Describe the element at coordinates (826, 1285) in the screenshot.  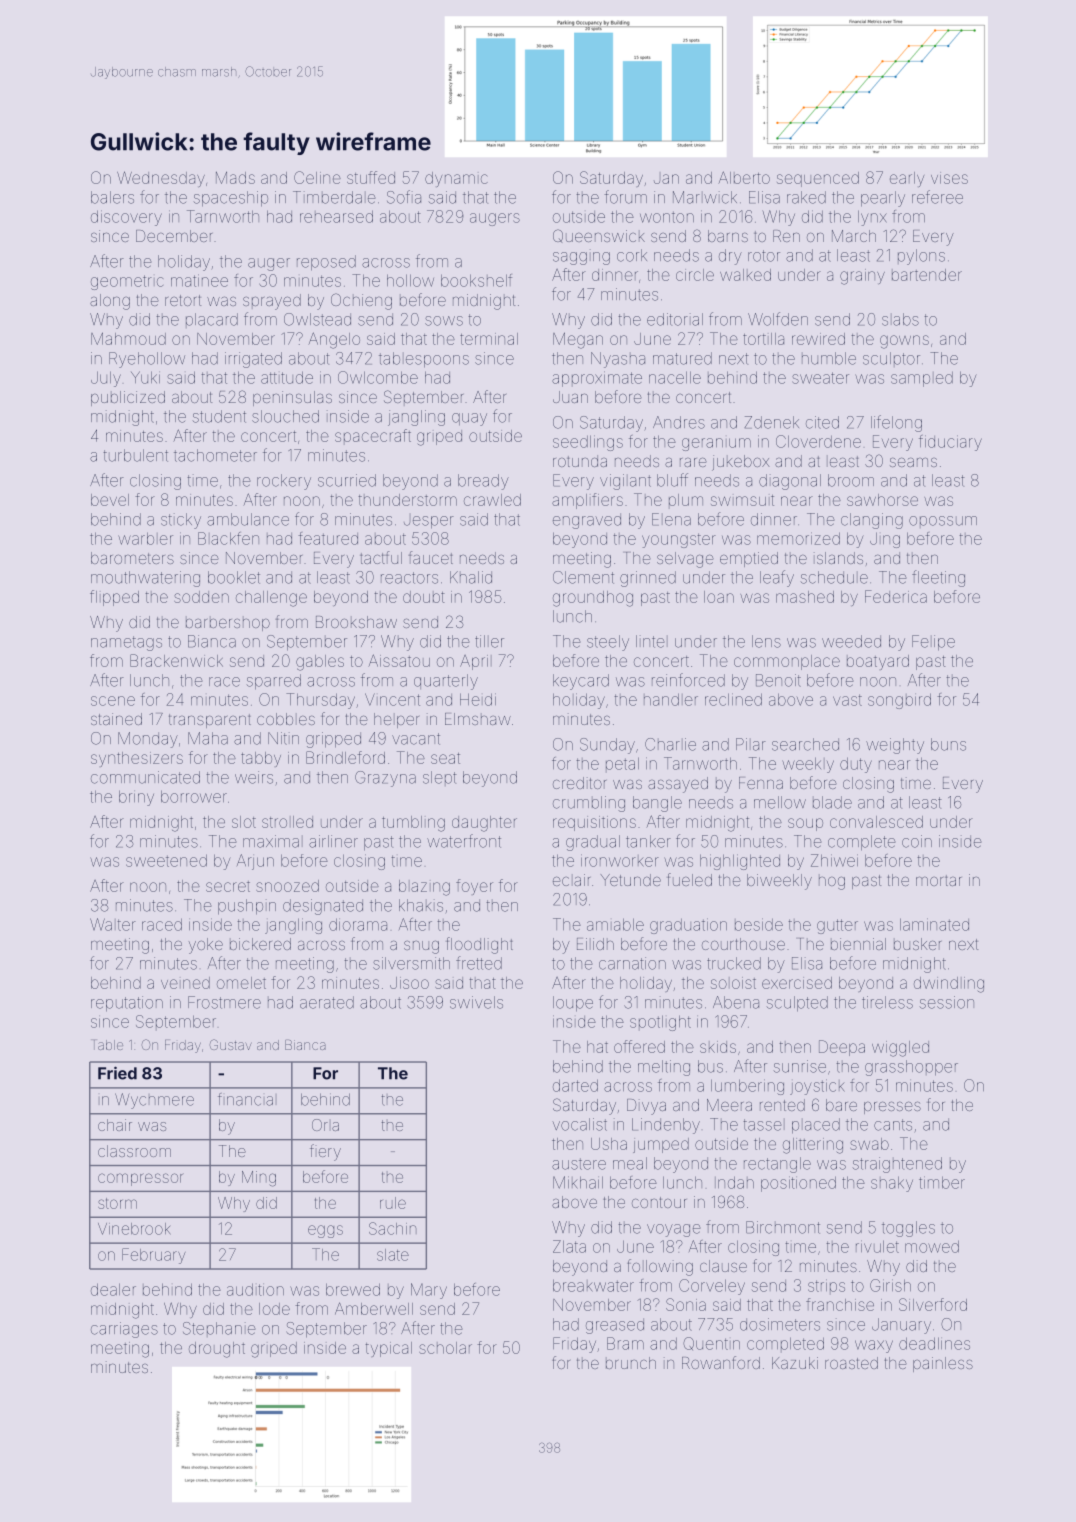
I see `strips` at that location.
